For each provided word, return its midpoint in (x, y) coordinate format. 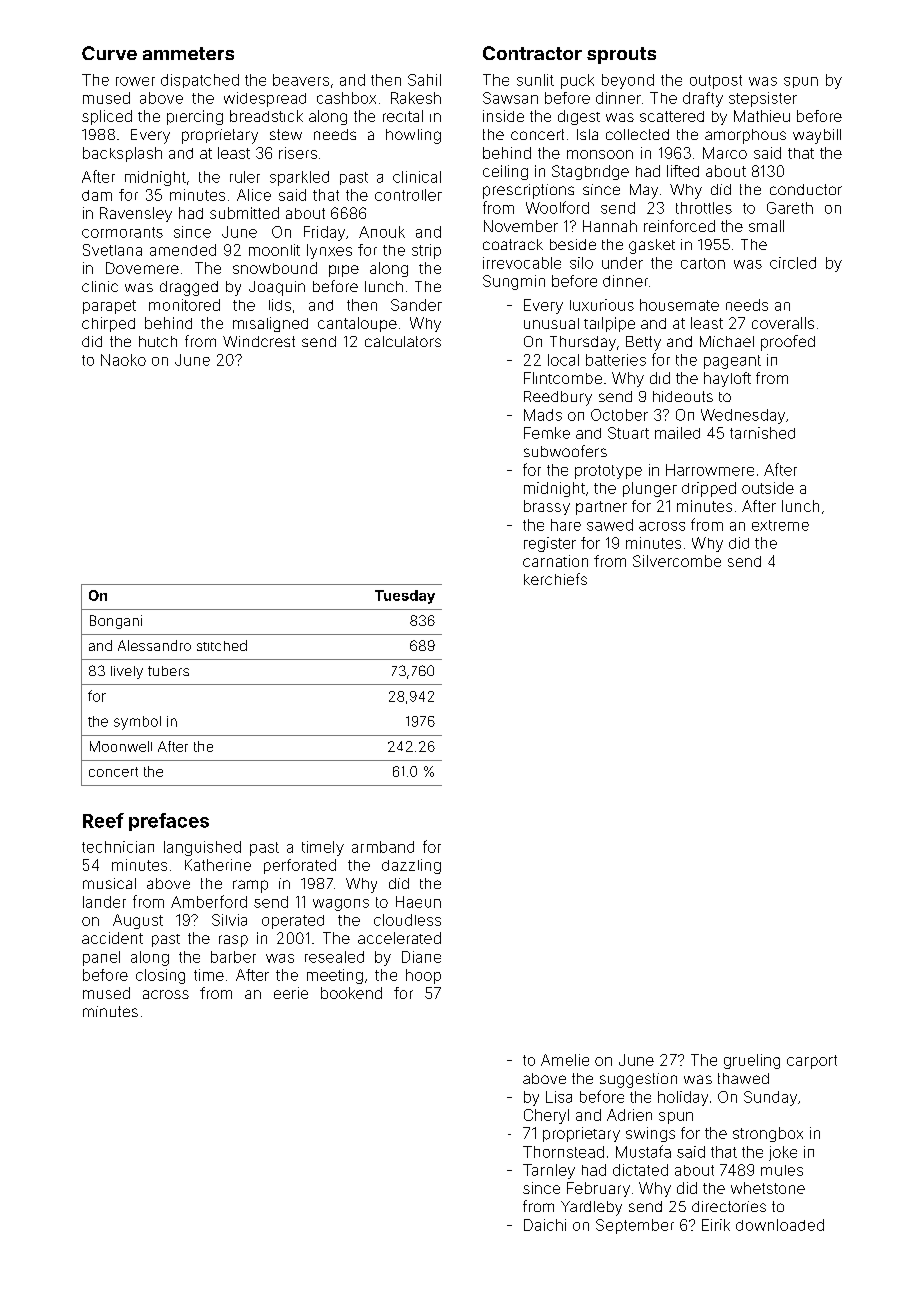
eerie (291, 993)
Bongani (116, 622)
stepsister (763, 99)
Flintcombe (563, 378)
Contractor (532, 53)
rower (135, 81)
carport (812, 1062)
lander (104, 902)
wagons (341, 905)
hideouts (683, 396)
